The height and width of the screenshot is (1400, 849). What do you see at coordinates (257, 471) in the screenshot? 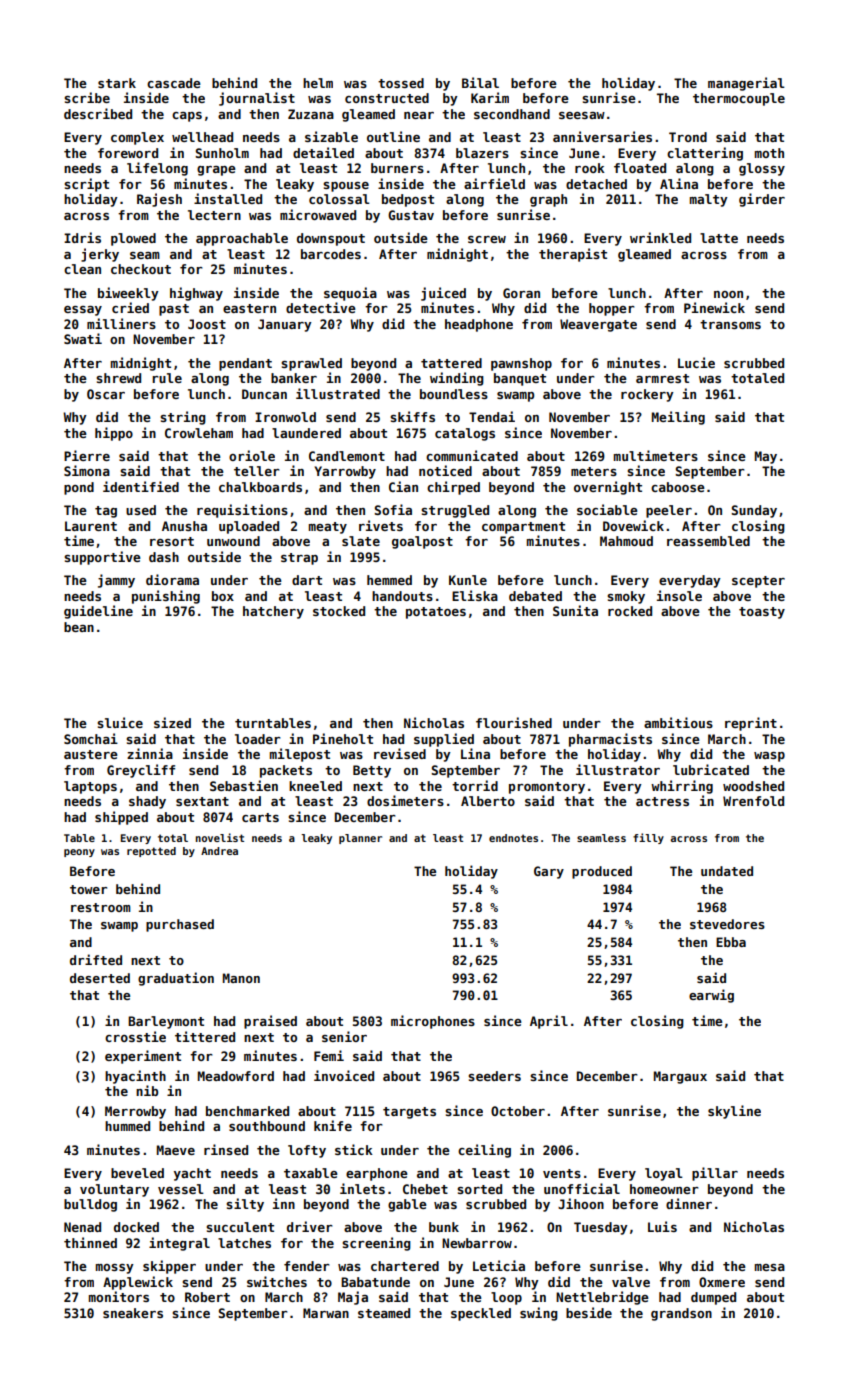
I see `teller` at bounding box center [257, 471].
